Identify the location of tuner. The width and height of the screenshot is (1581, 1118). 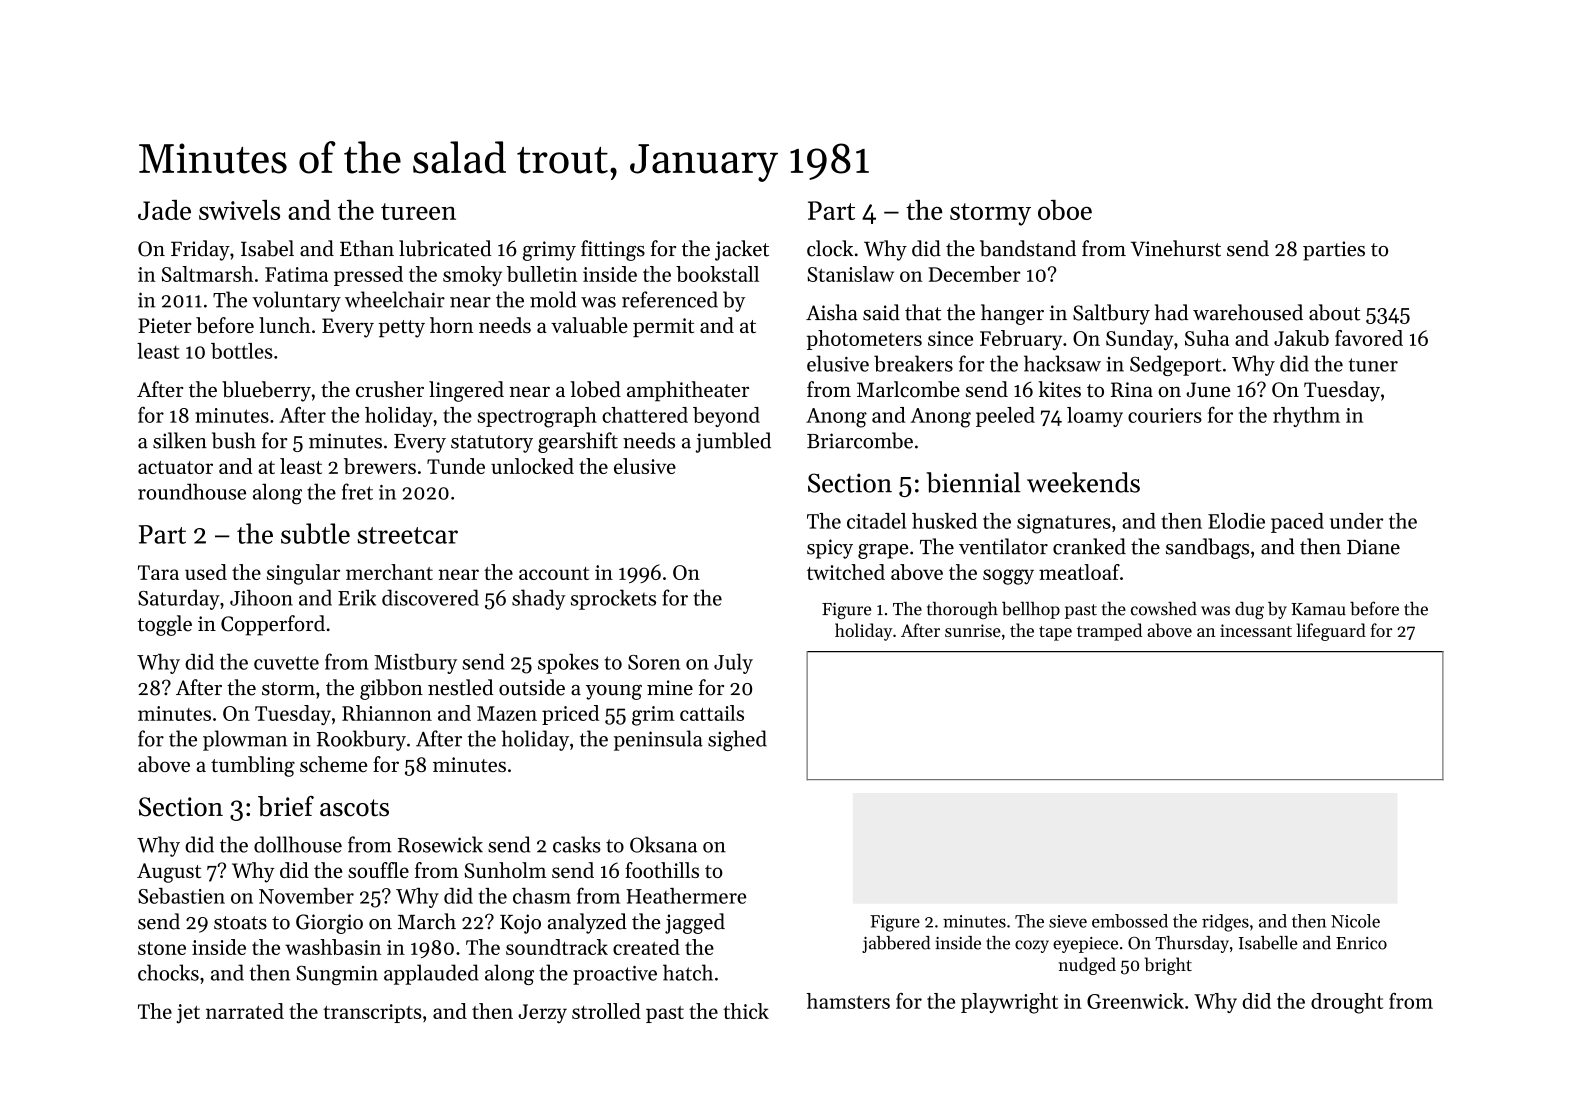
(1373, 365).
